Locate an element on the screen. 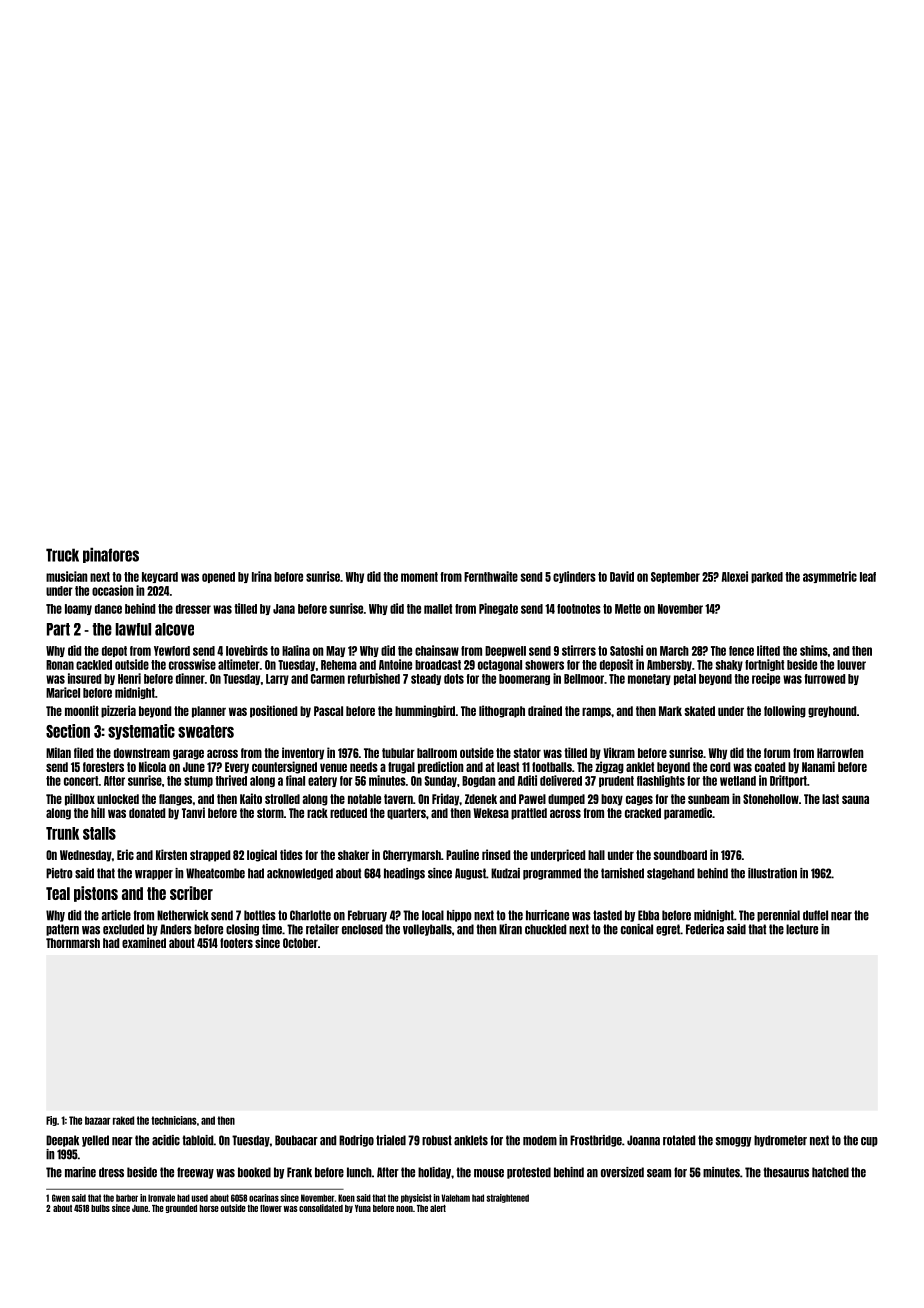 The image size is (924, 1308). garage is located at coordinates (188, 754).
